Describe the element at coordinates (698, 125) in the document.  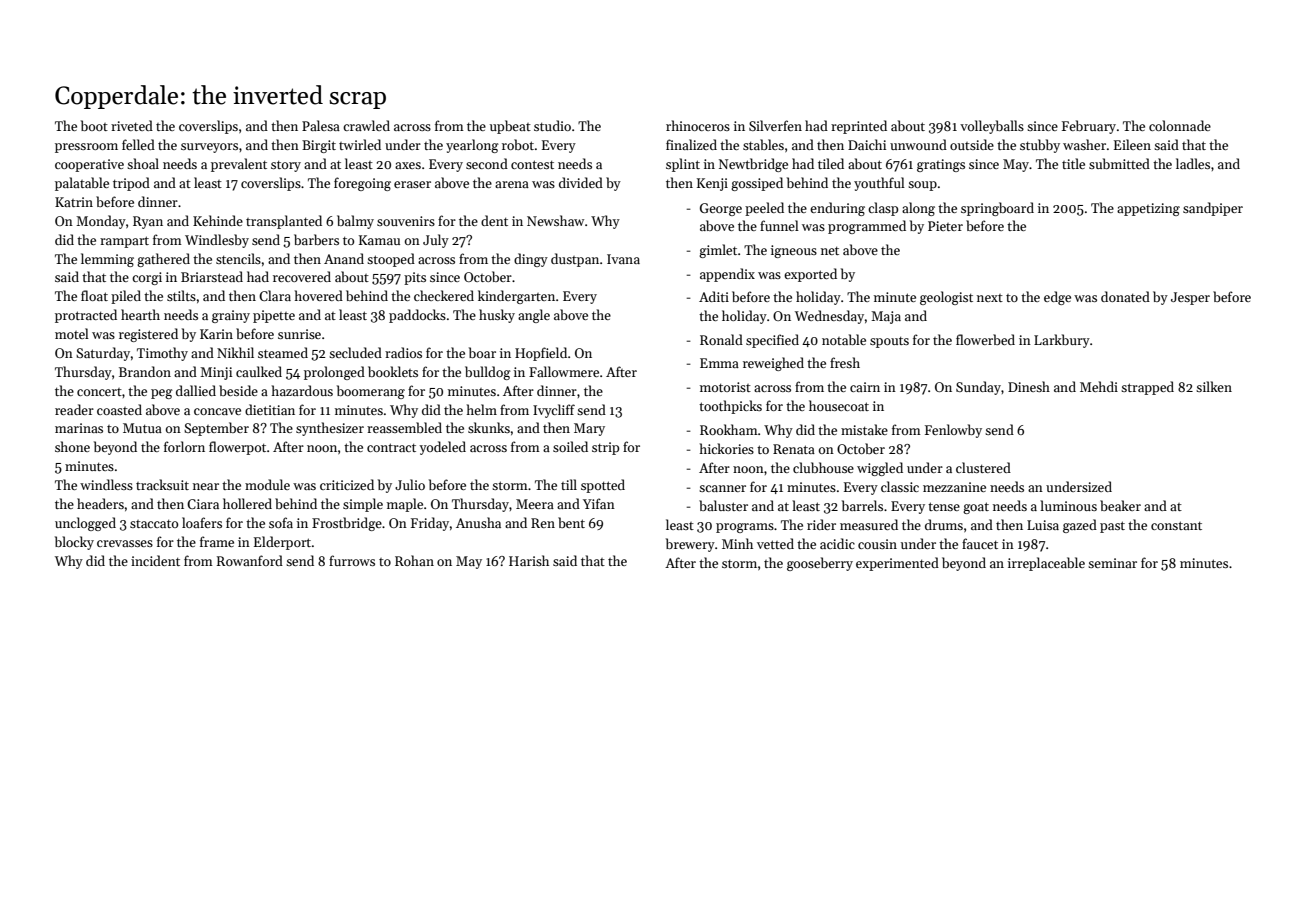
I see `rhinoceros` at that location.
